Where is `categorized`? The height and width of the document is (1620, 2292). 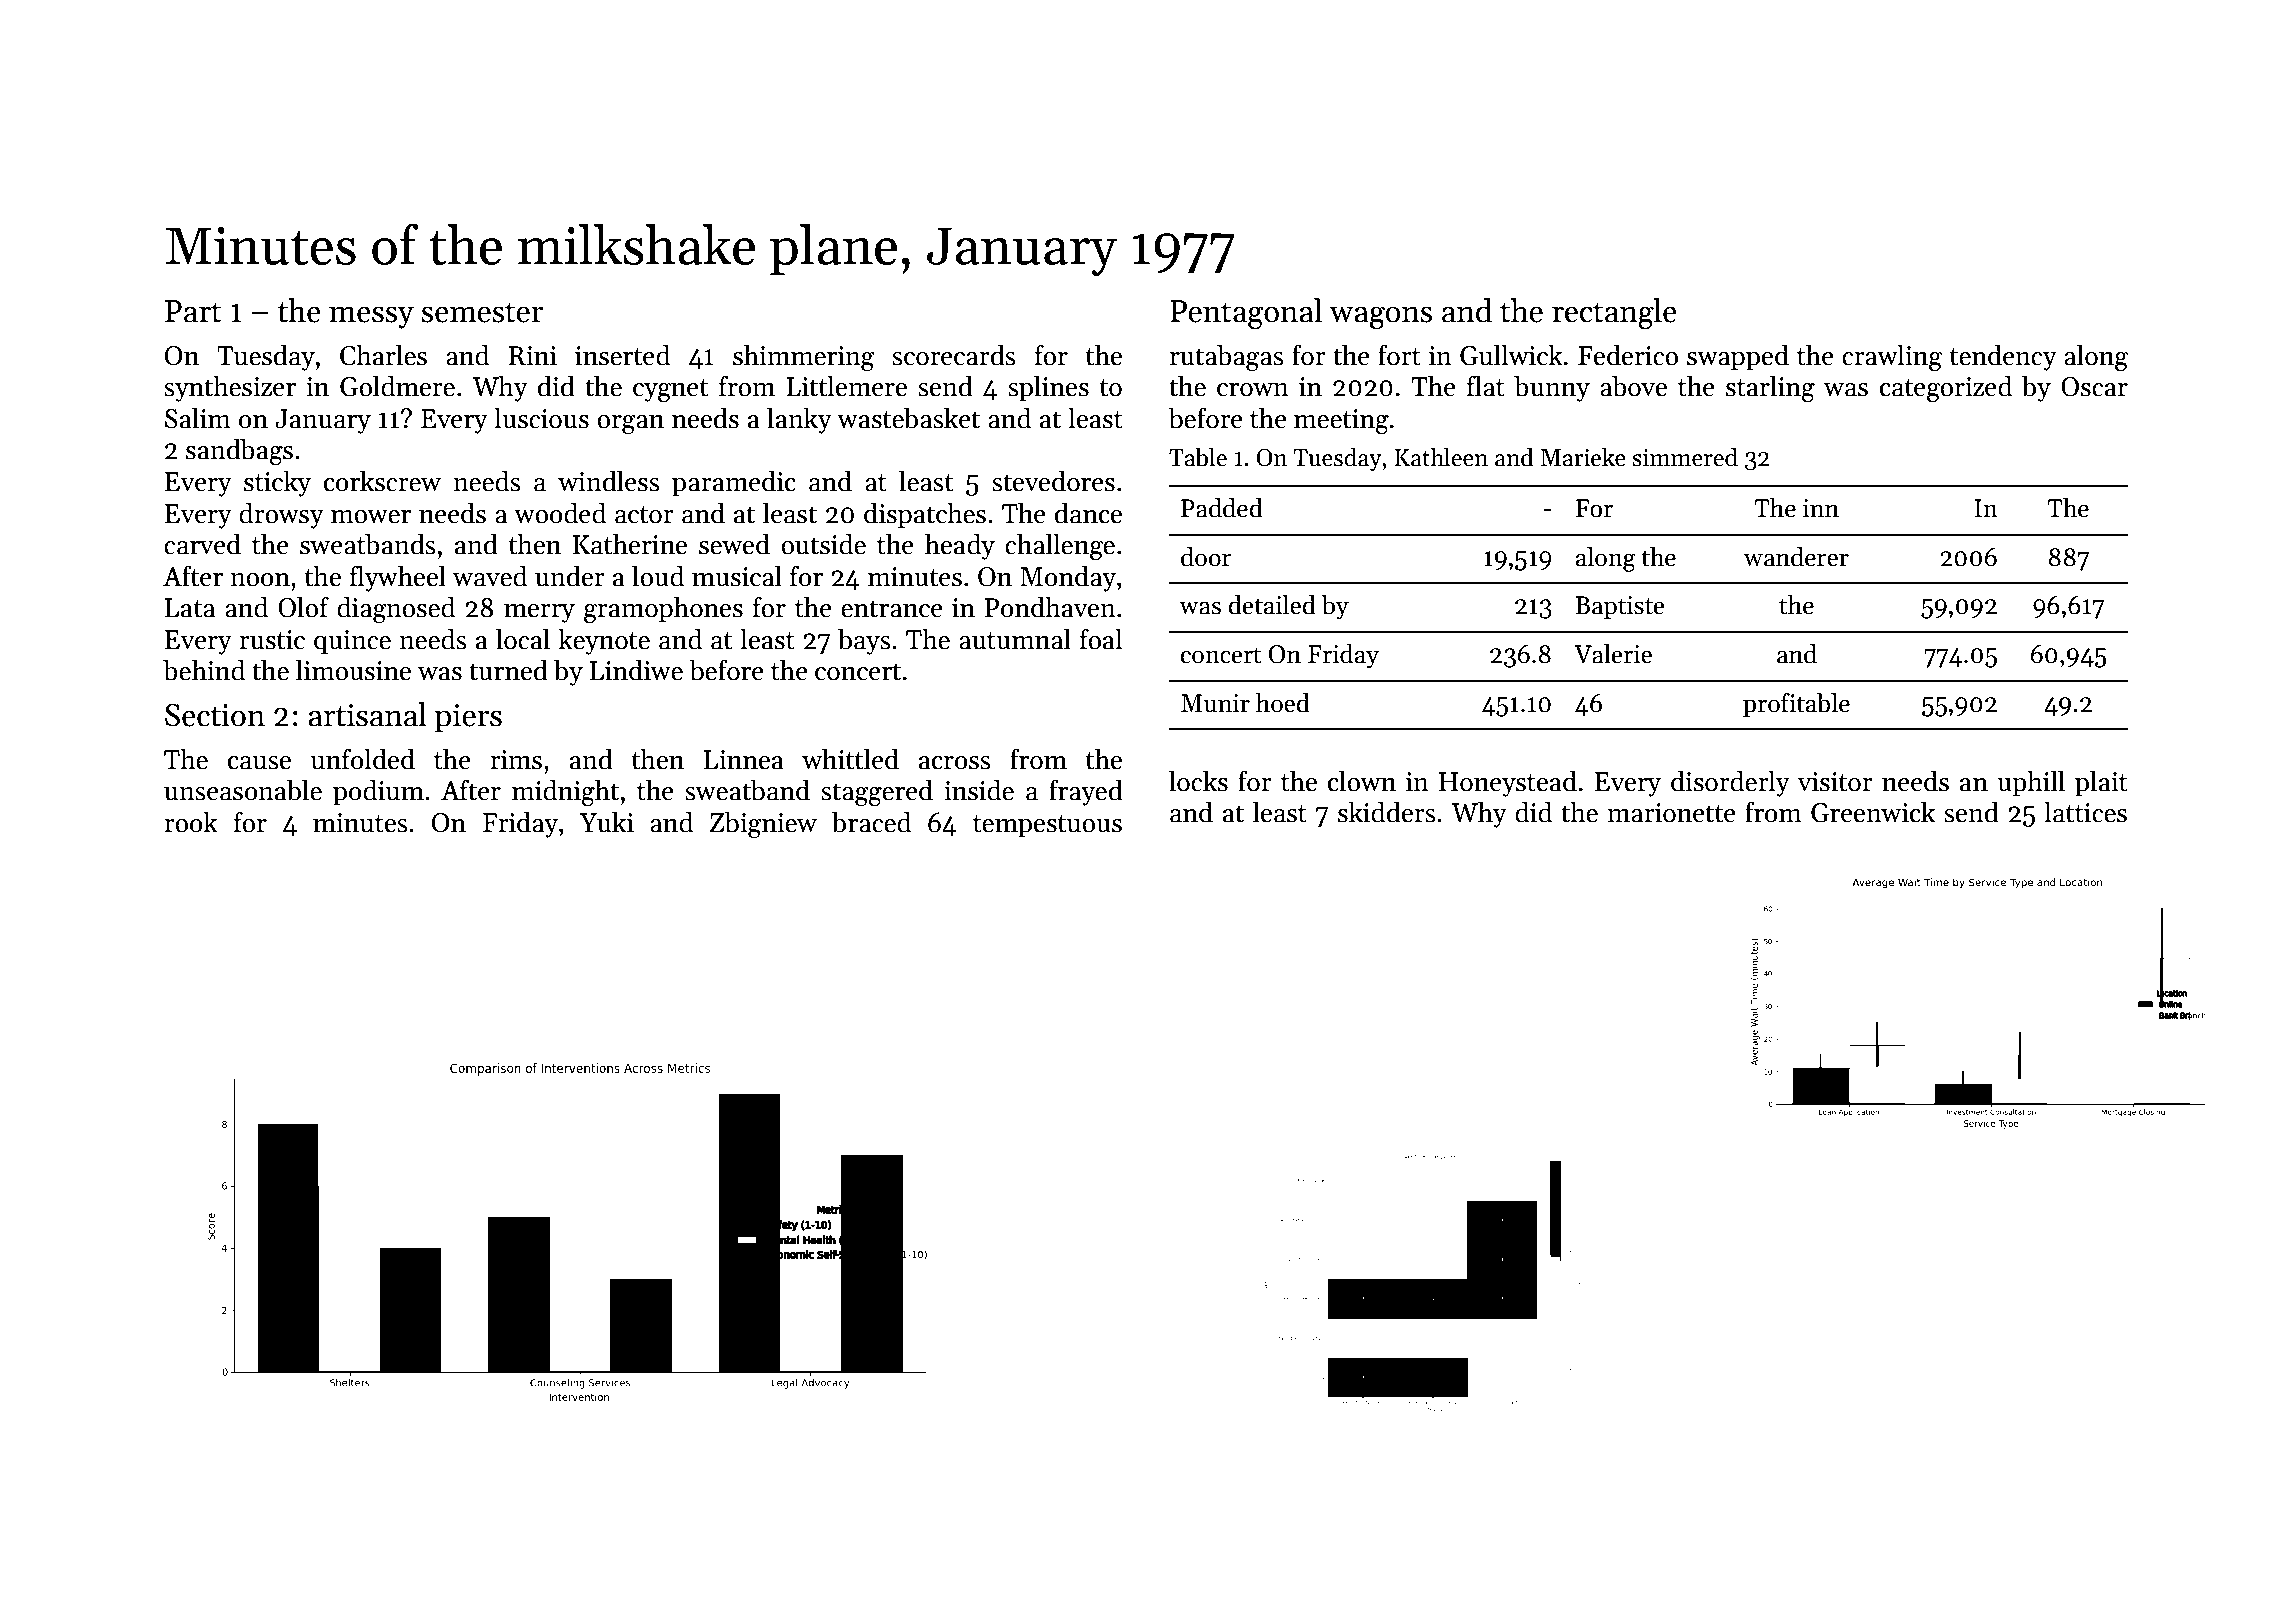 categorized is located at coordinates (1946, 388).
